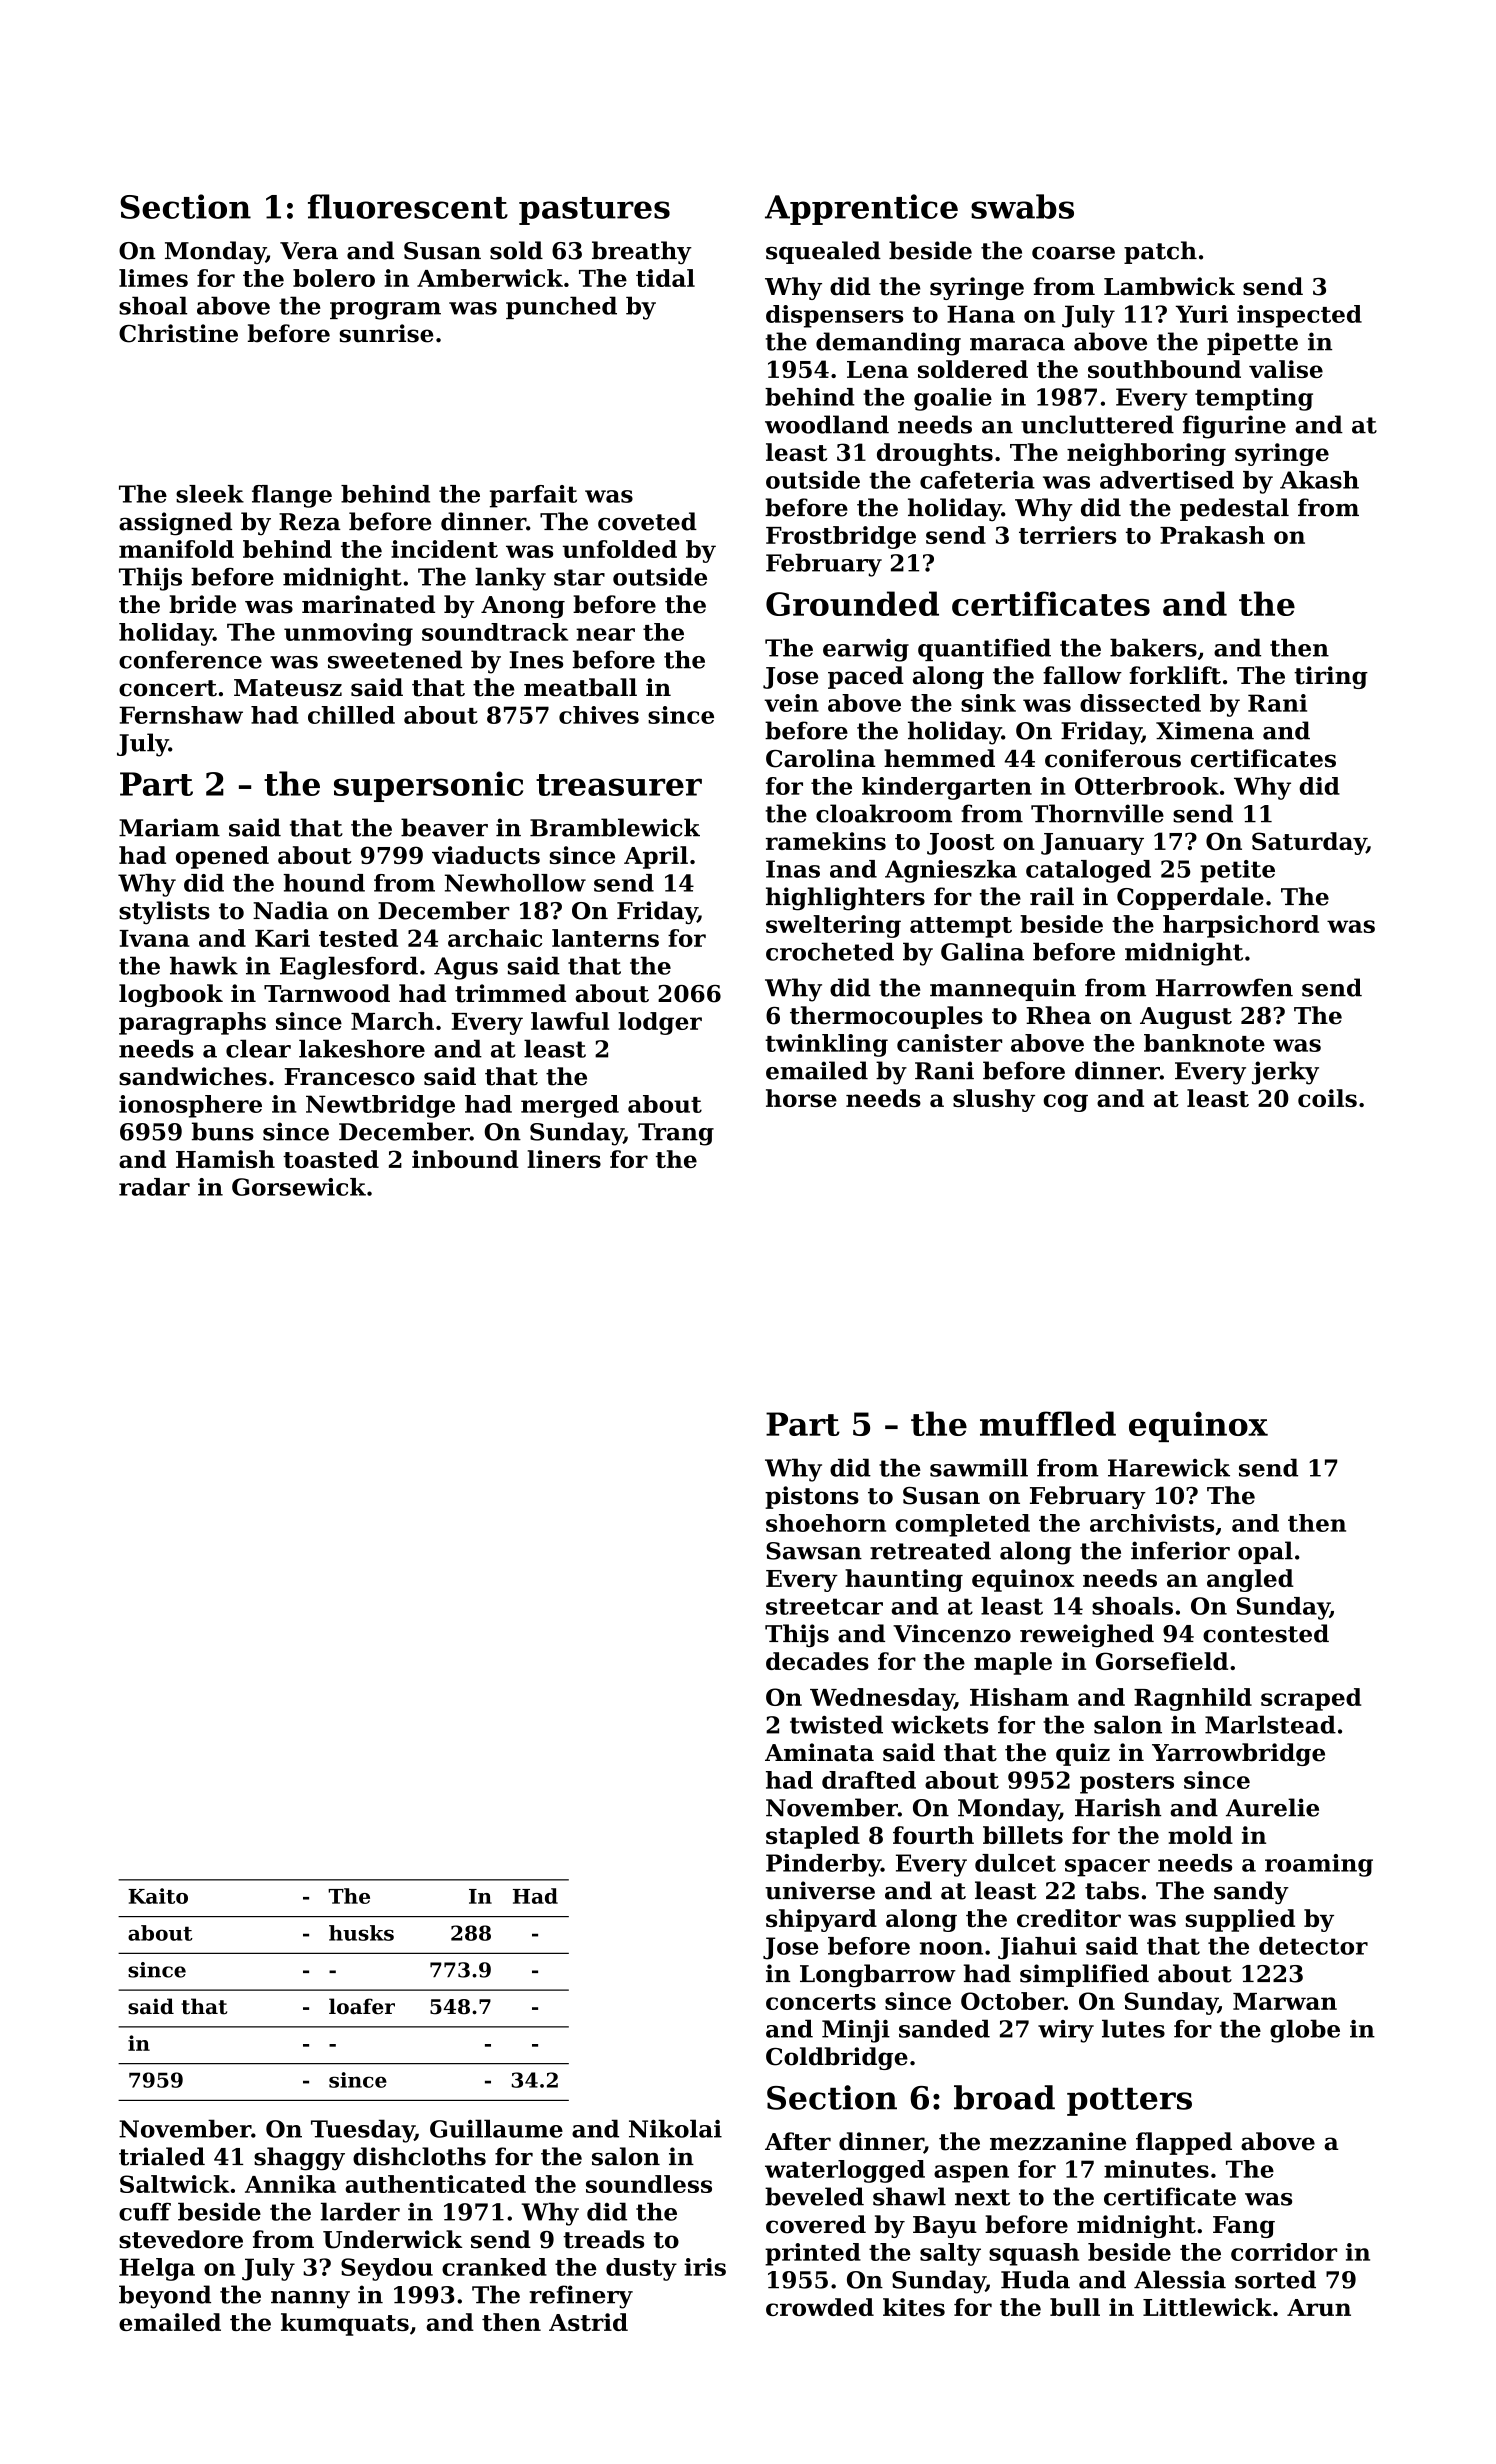 The width and height of the page is (1496, 2464). I want to click on pedestal, so click(1234, 509).
